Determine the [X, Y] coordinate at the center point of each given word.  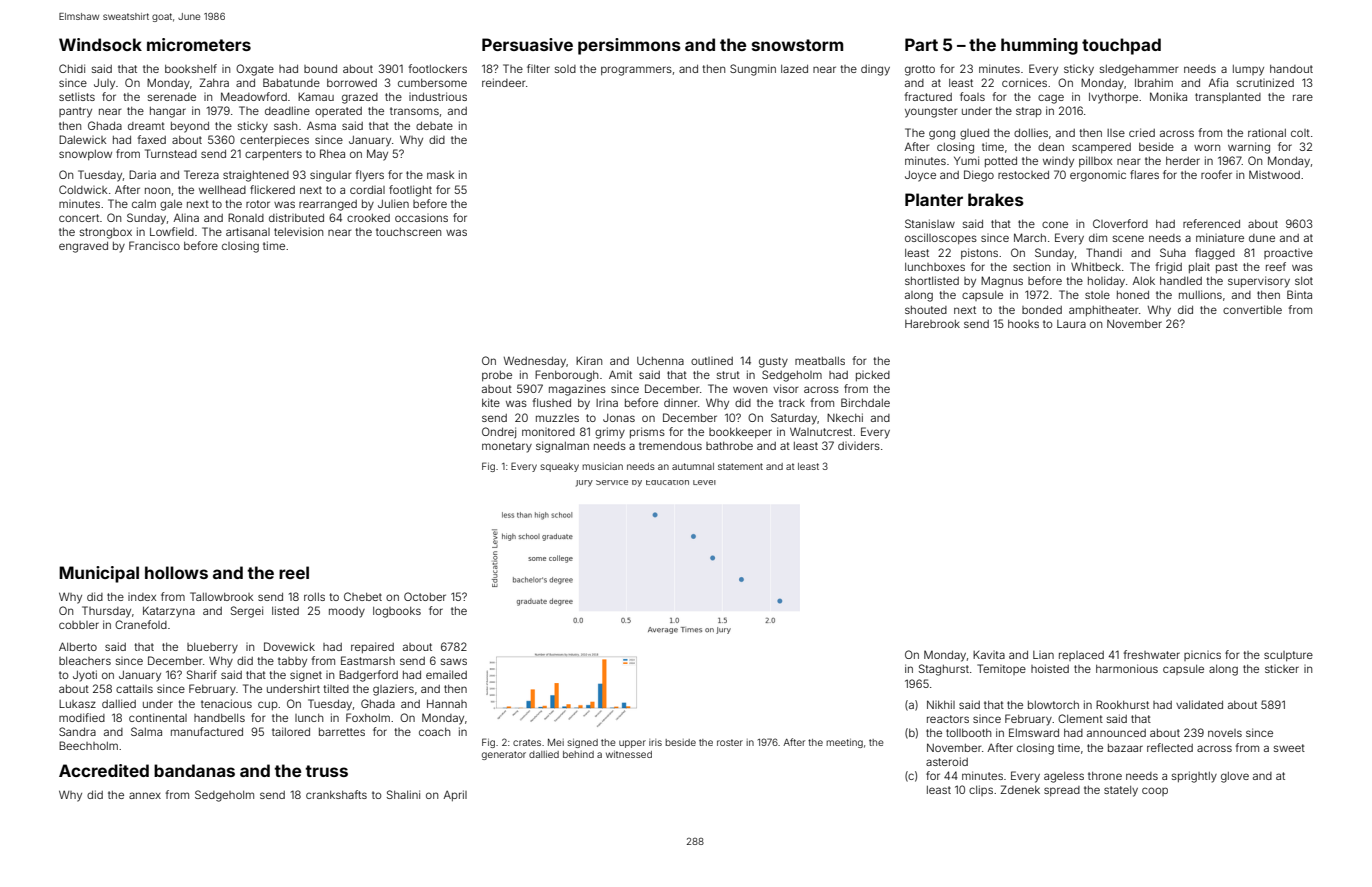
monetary [507, 447]
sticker [1282, 669]
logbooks [397, 612]
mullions [1200, 294]
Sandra [77, 731]
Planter [934, 199]
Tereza [201, 174]
